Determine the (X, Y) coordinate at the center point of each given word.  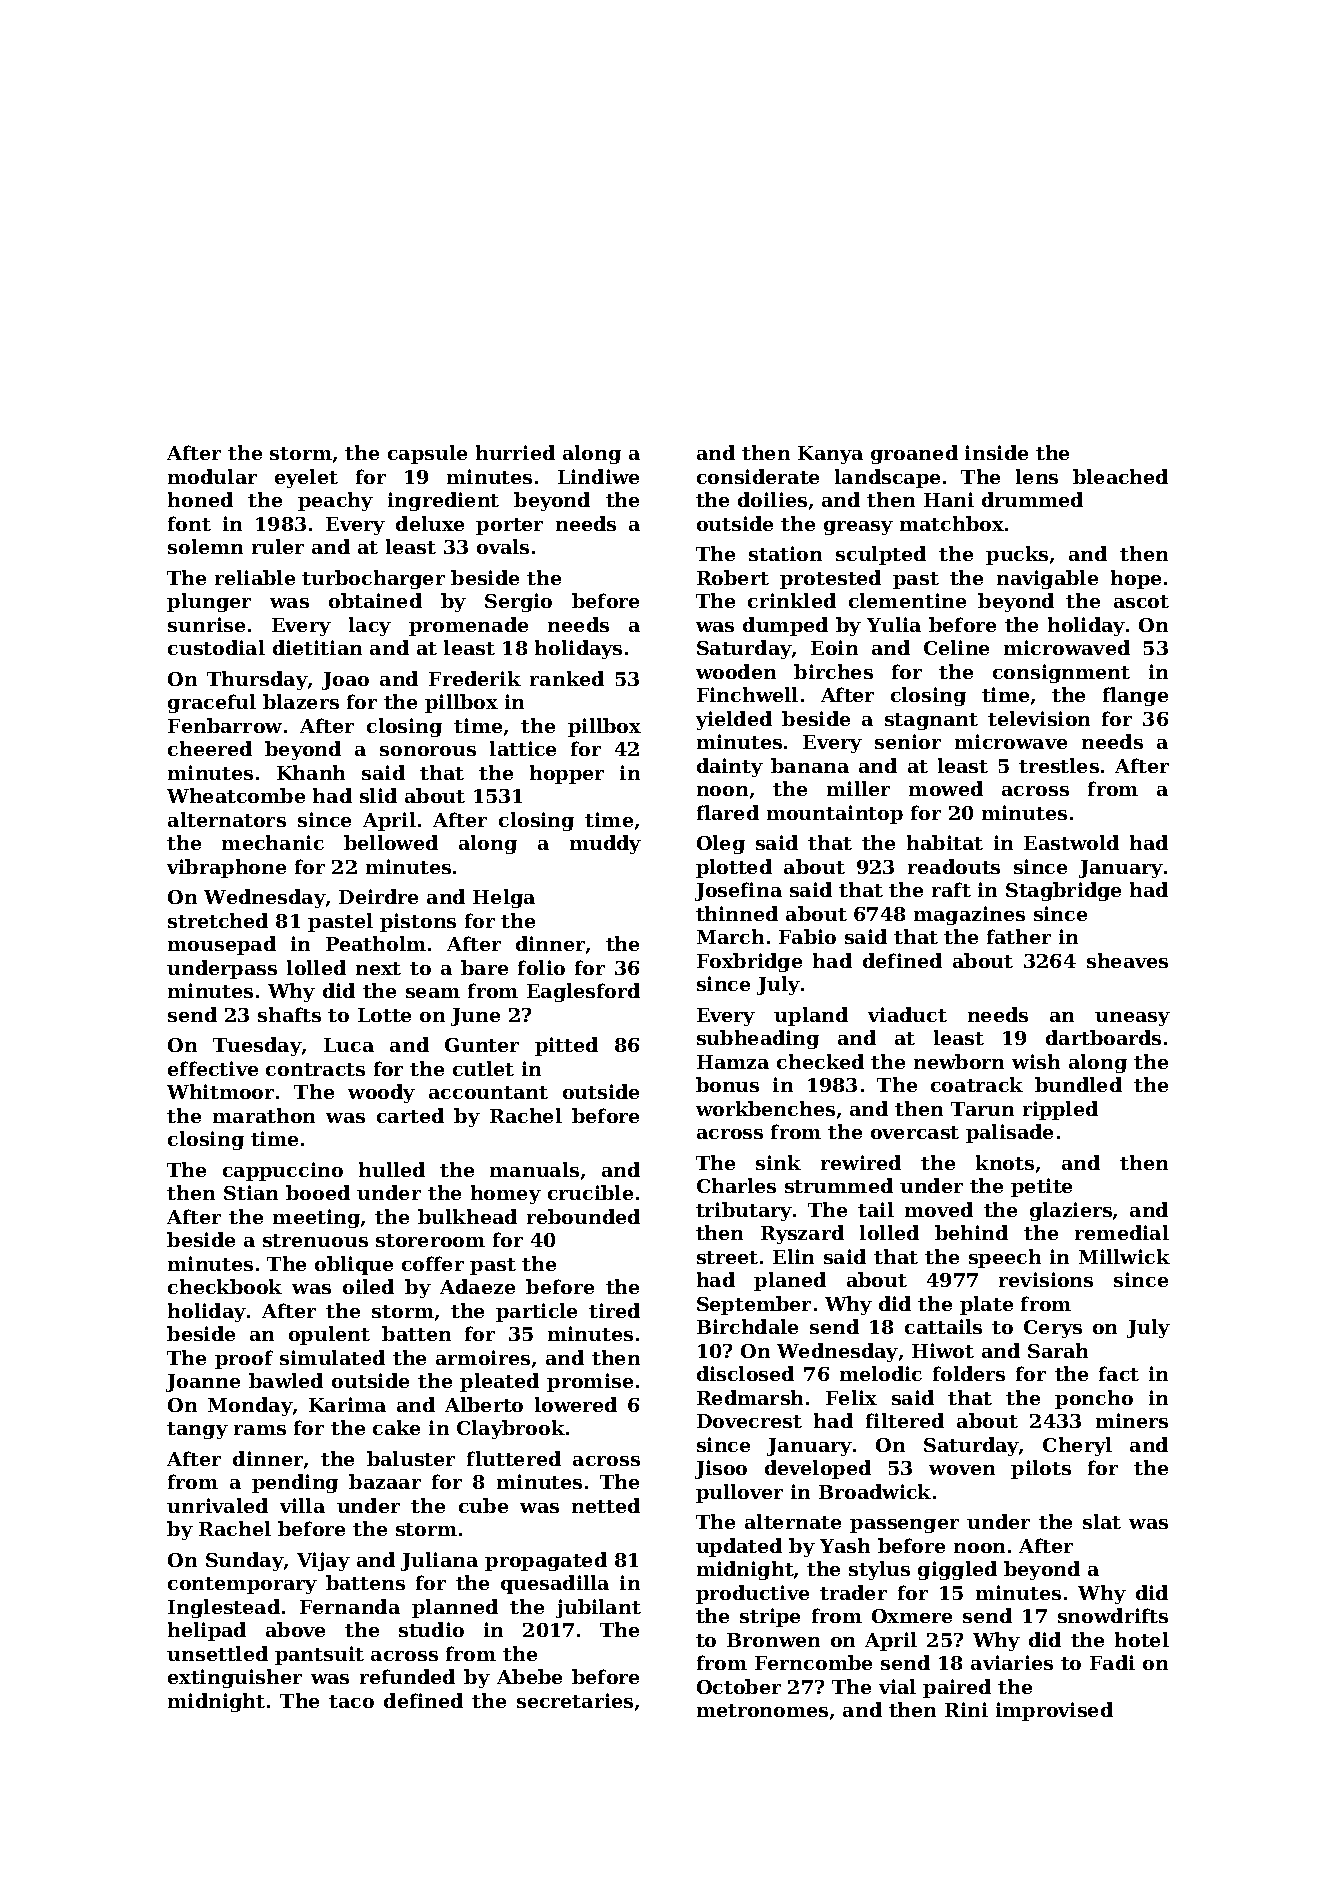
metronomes (762, 1710)
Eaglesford (583, 992)
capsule (427, 454)
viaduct (907, 1014)
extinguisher (235, 1678)
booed (318, 1192)
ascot (1141, 601)
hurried (515, 452)
